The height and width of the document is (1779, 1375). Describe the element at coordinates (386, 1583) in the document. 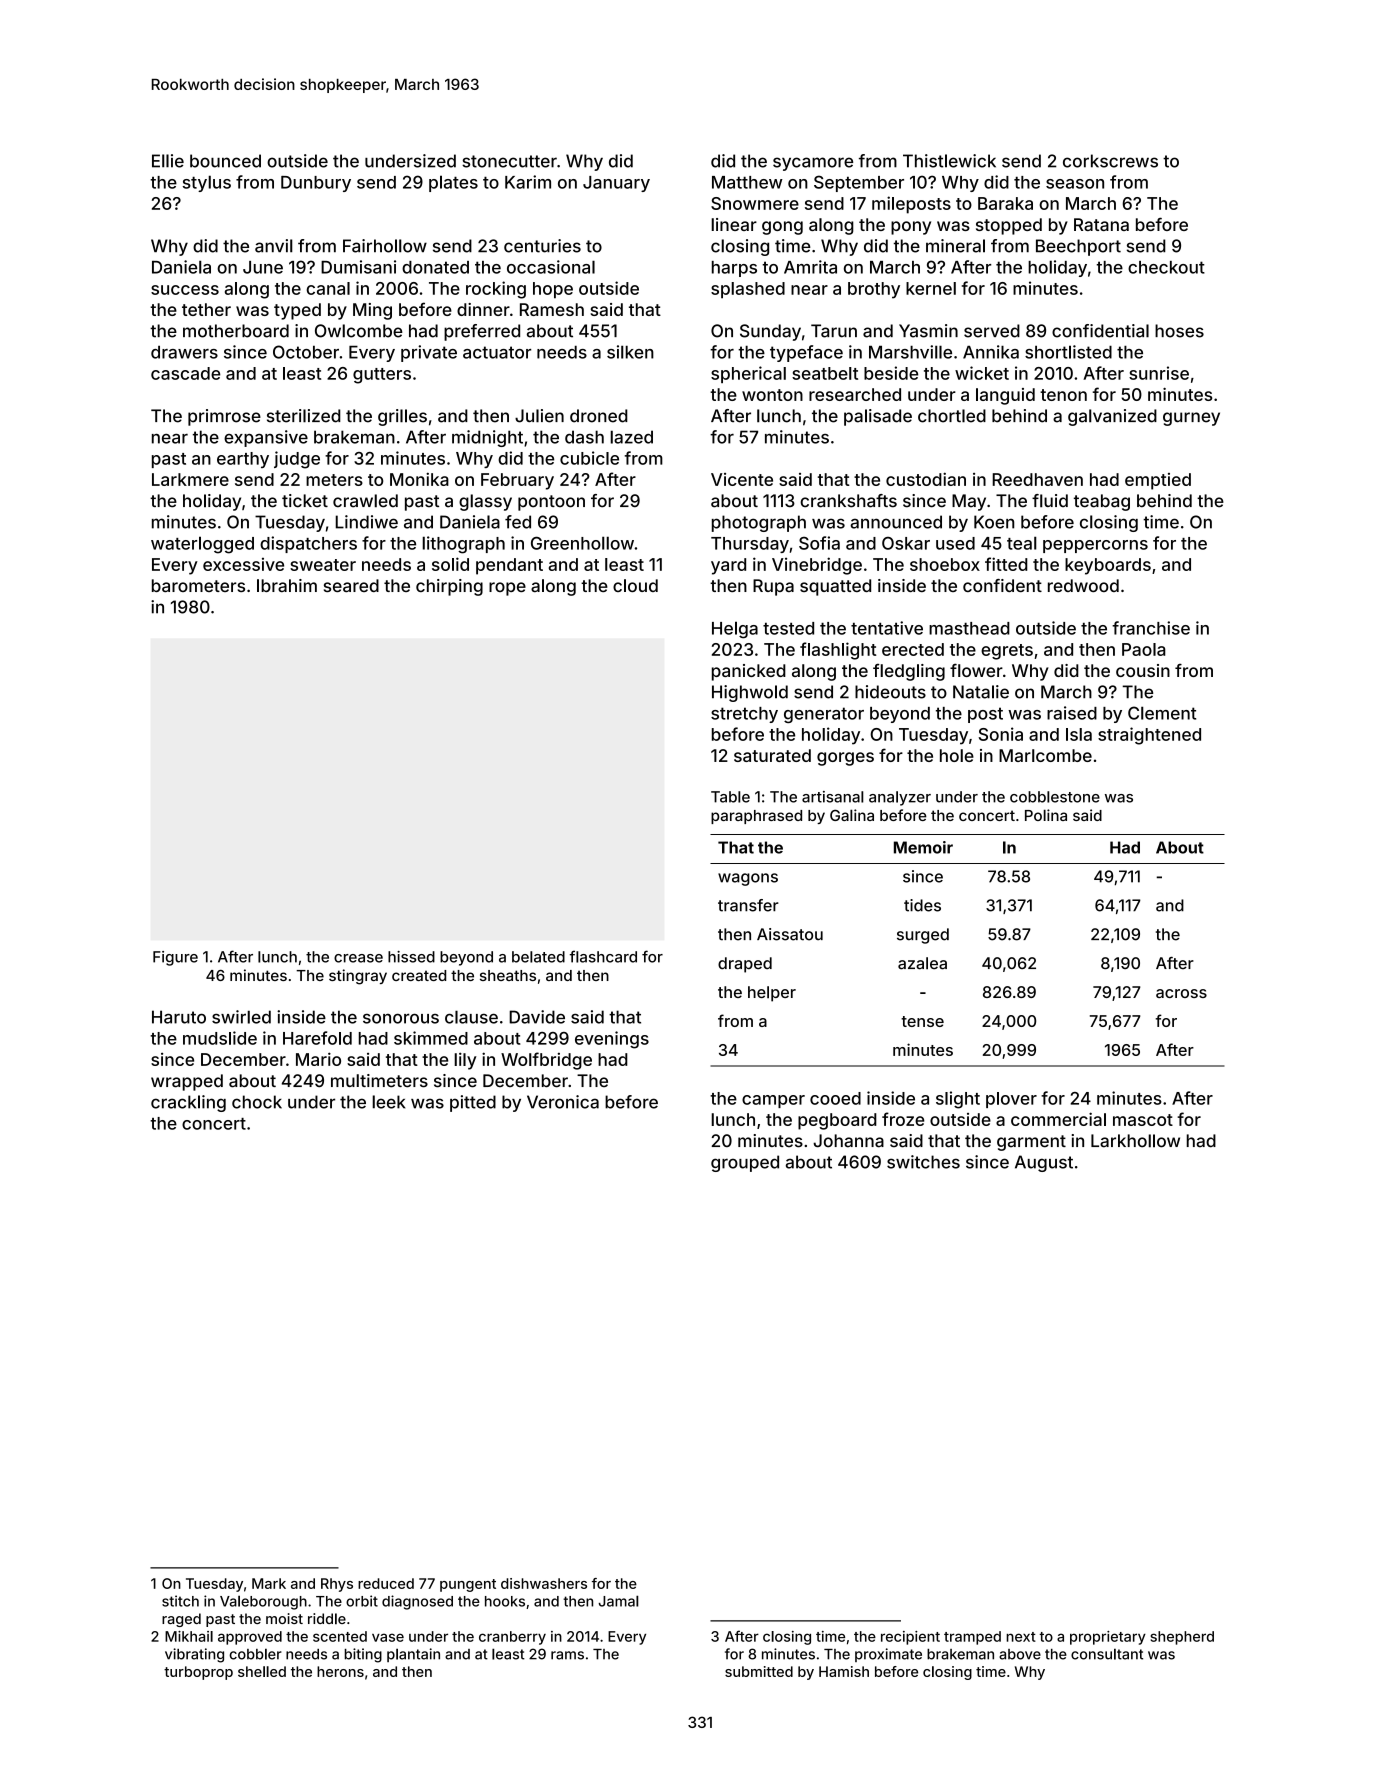

I see `reduced` at that location.
